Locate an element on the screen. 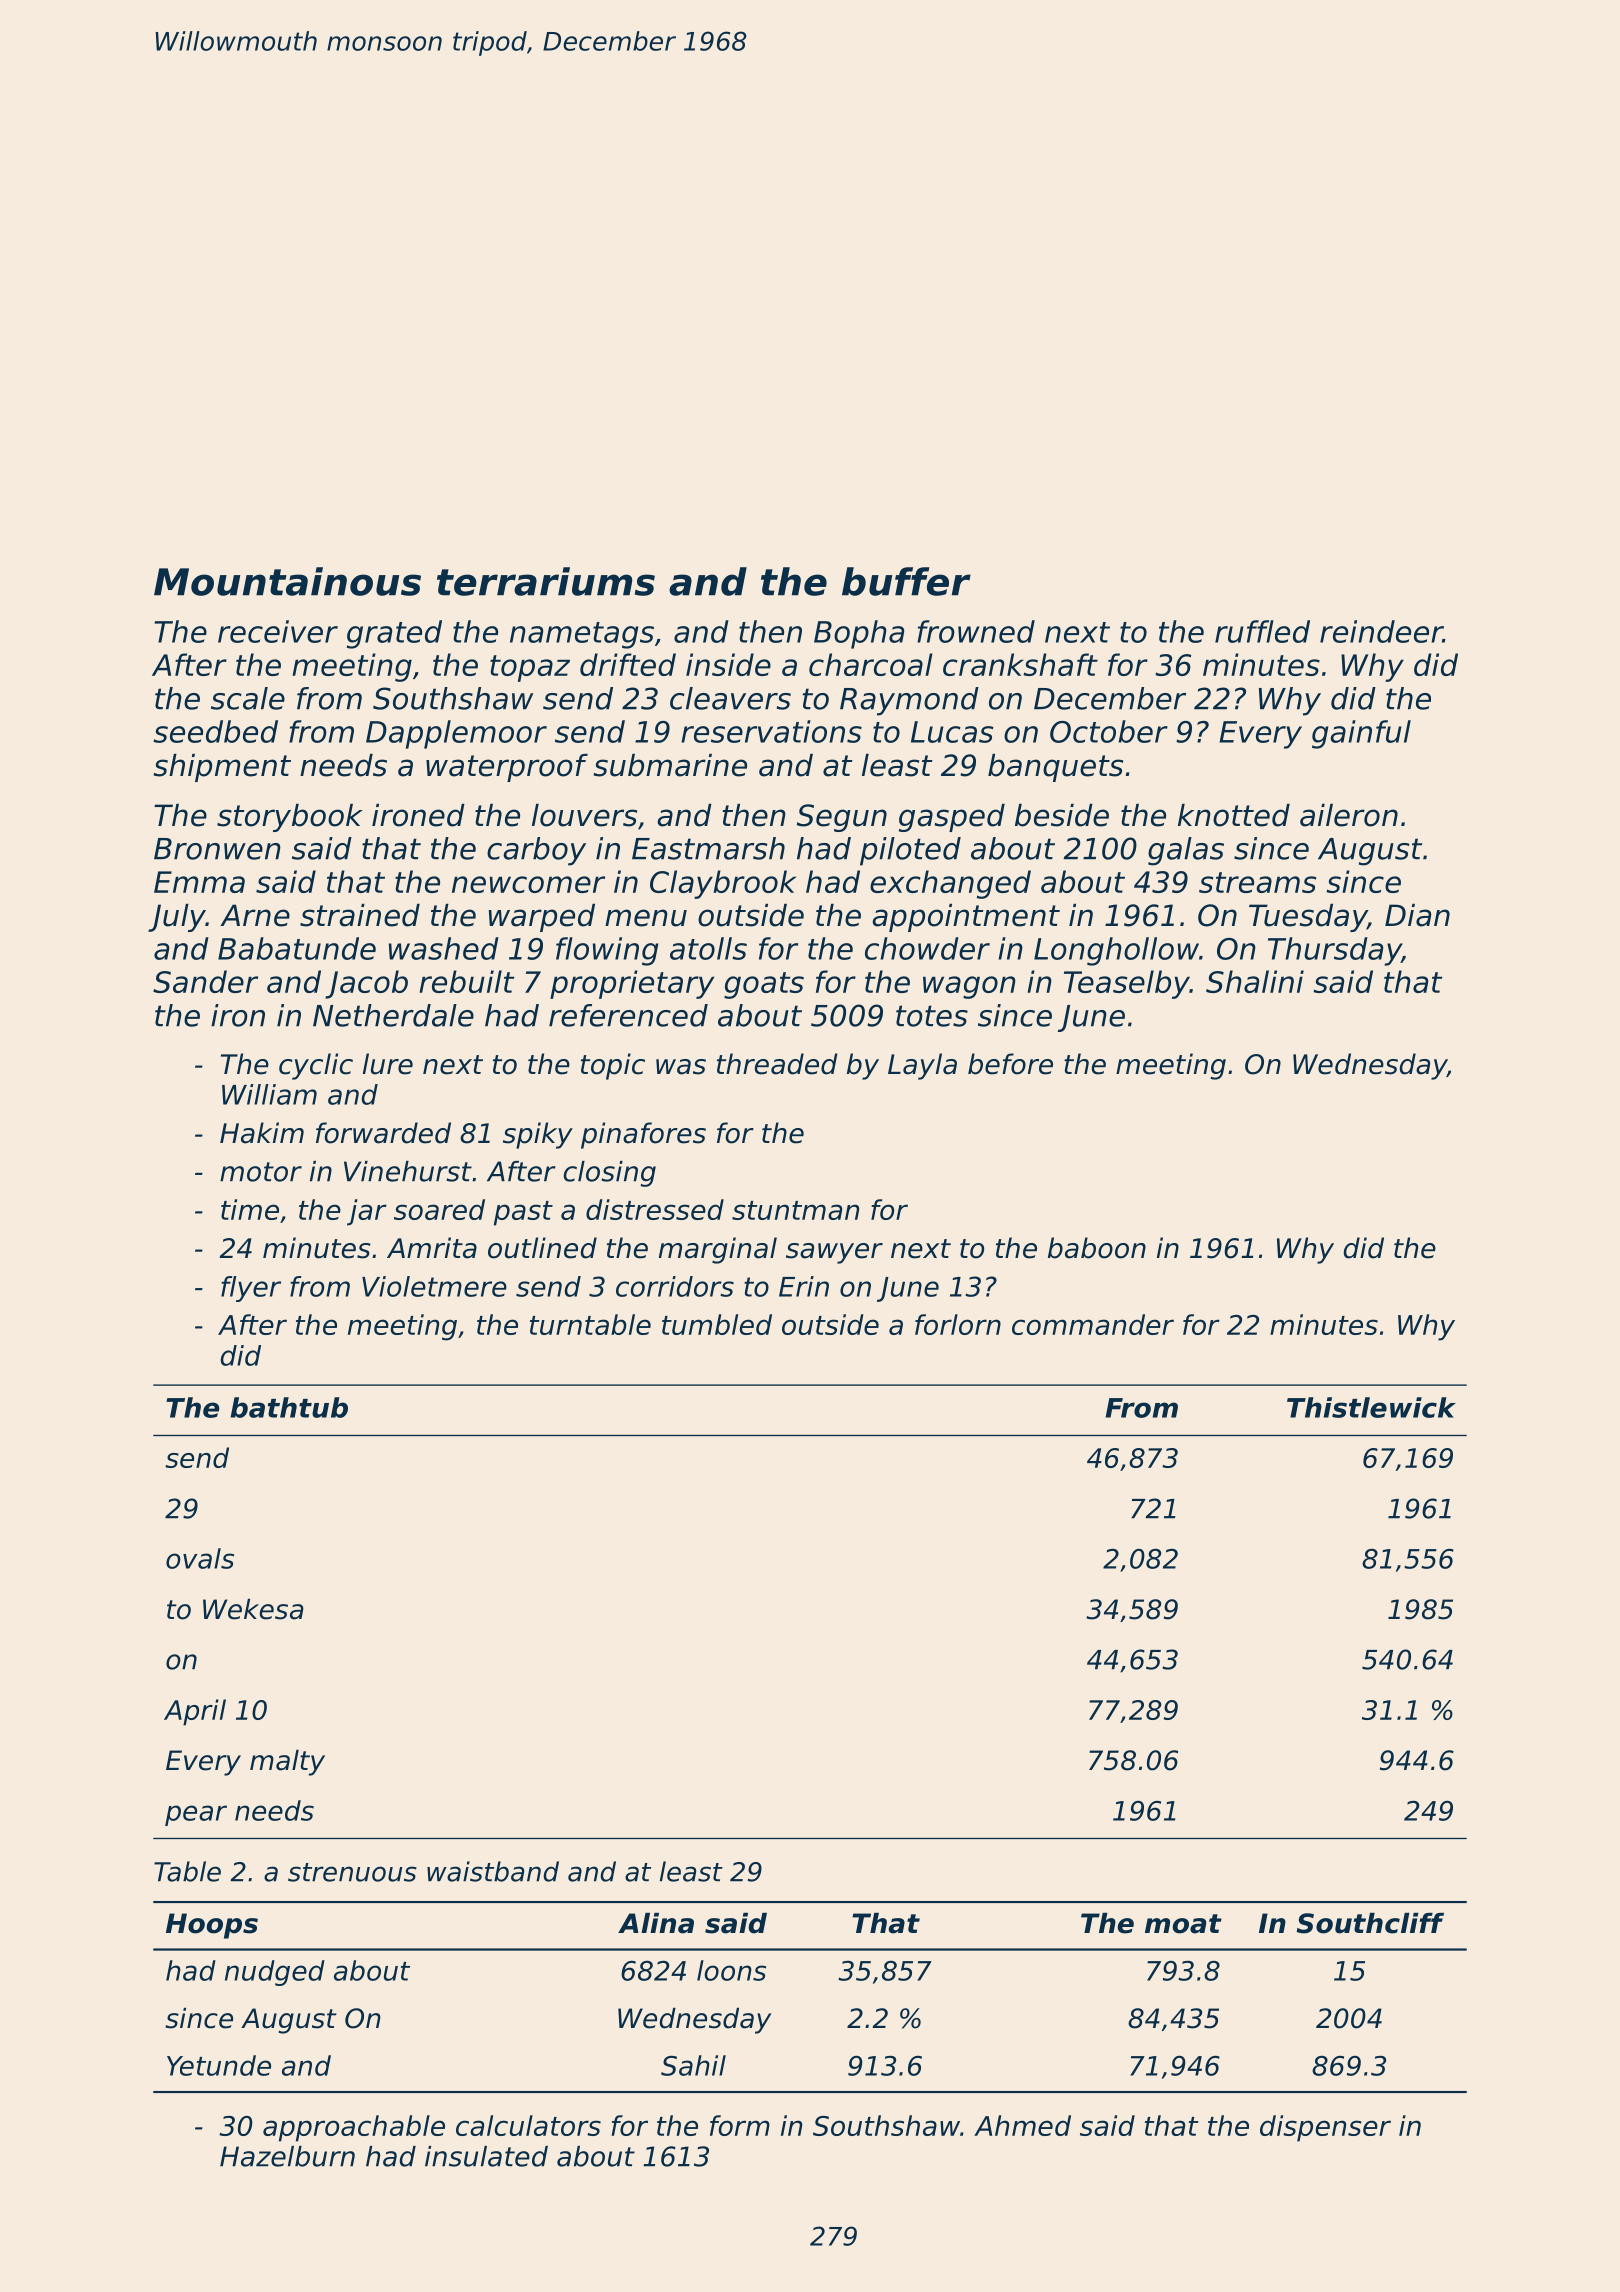 This screenshot has width=1620, height=2292. Shalini is located at coordinates (1255, 981).
